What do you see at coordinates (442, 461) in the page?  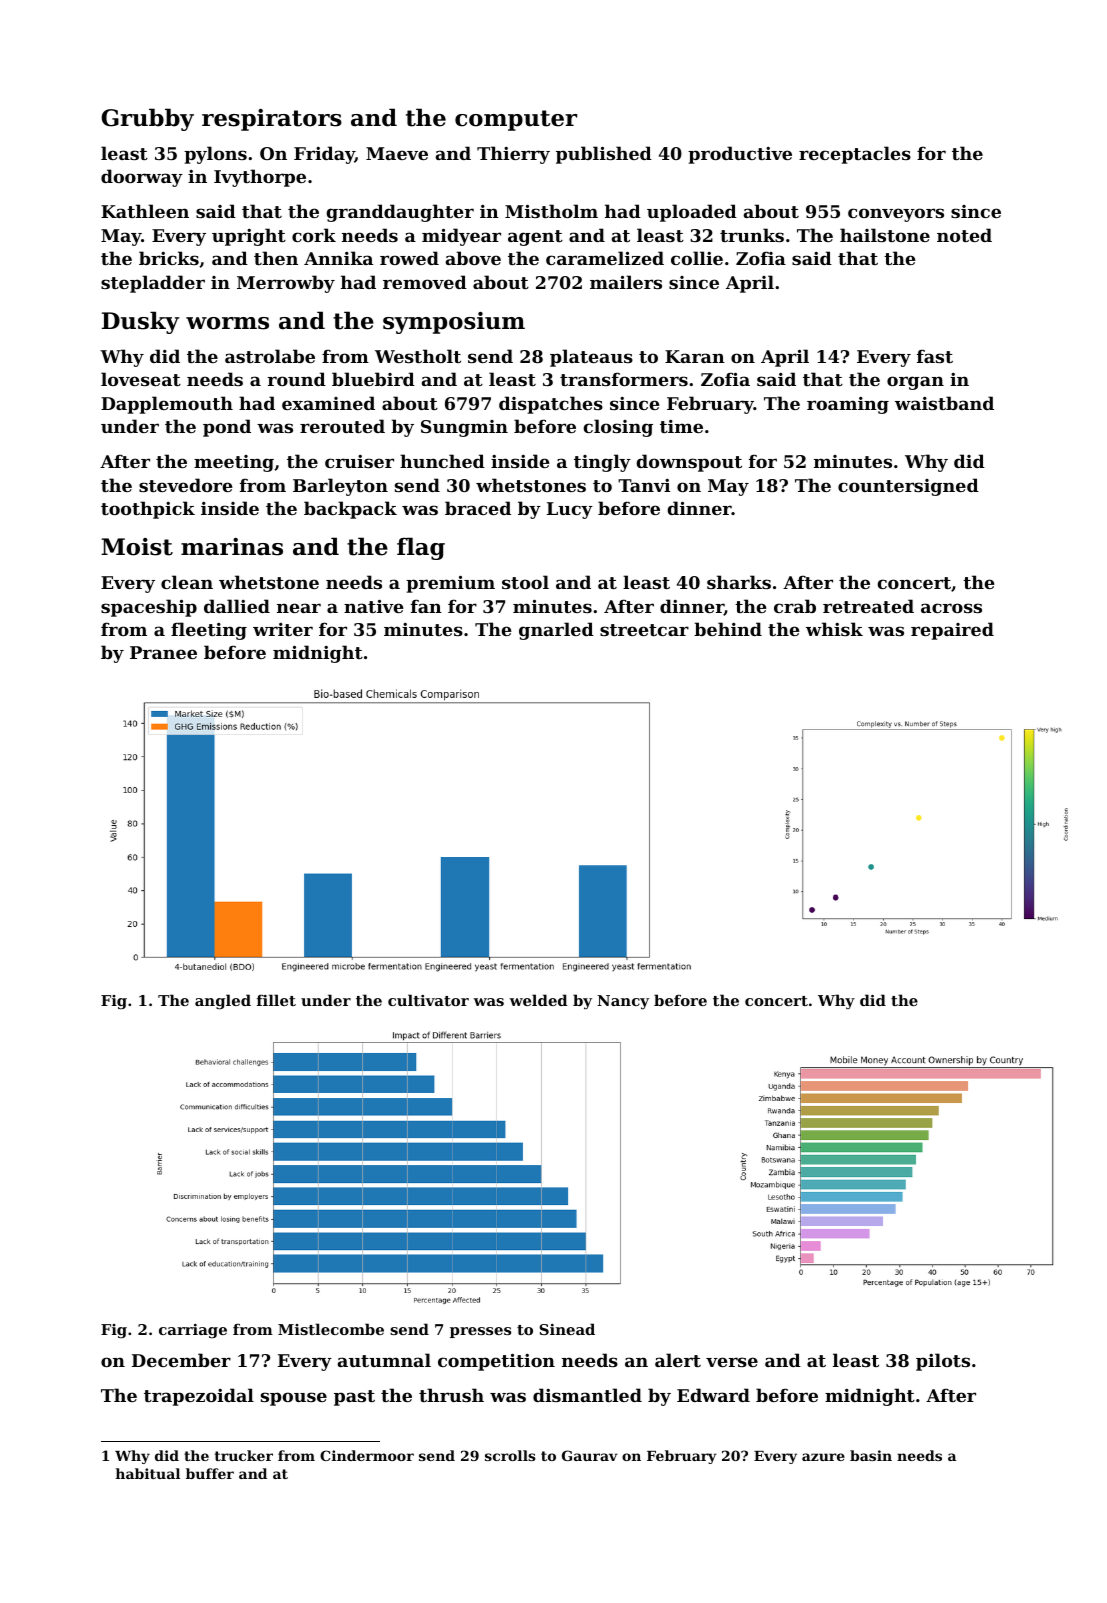 I see `hunched` at bounding box center [442, 461].
